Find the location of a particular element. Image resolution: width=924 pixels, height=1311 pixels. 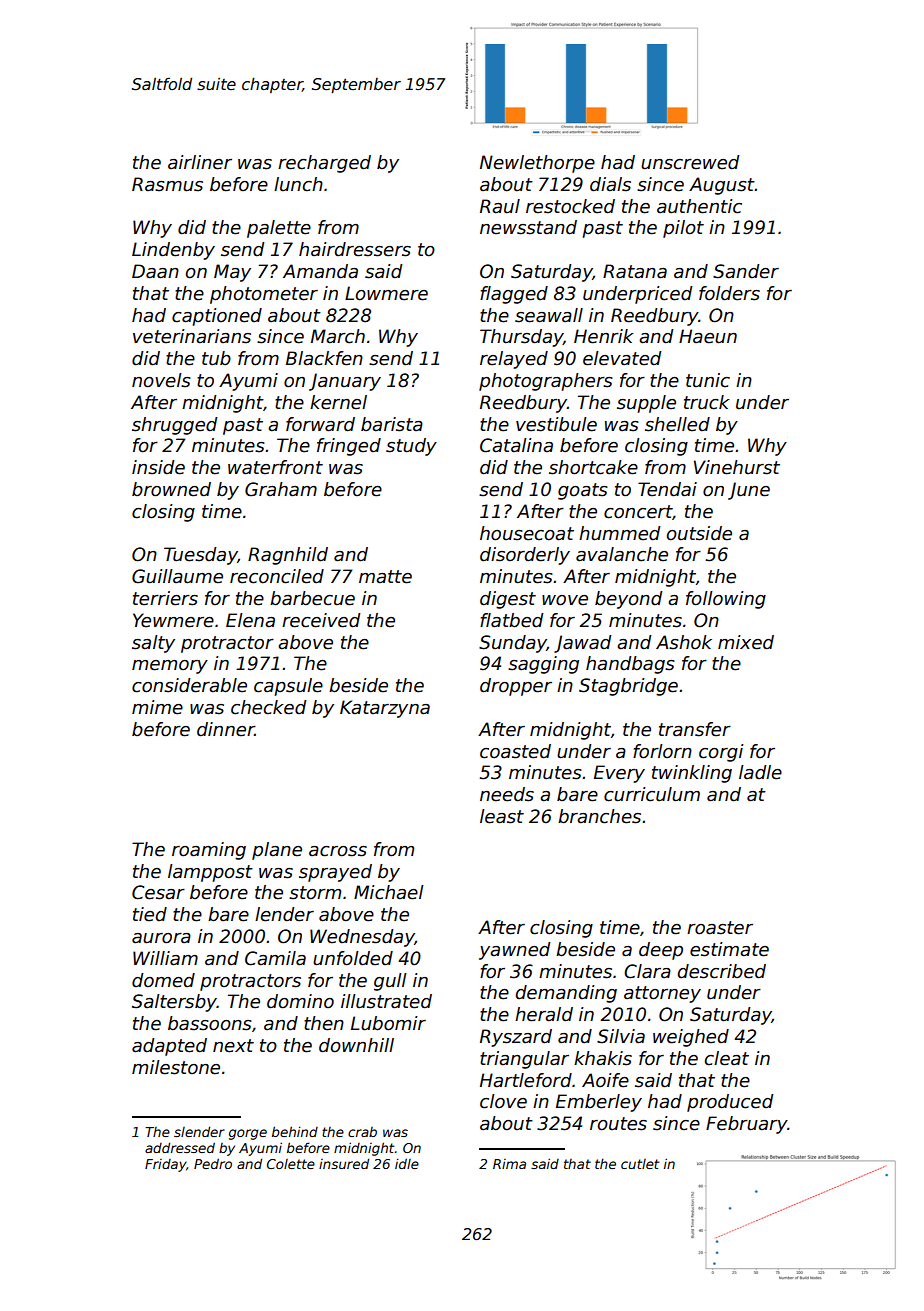

Pedro is located at coordinates (213, 1163).
